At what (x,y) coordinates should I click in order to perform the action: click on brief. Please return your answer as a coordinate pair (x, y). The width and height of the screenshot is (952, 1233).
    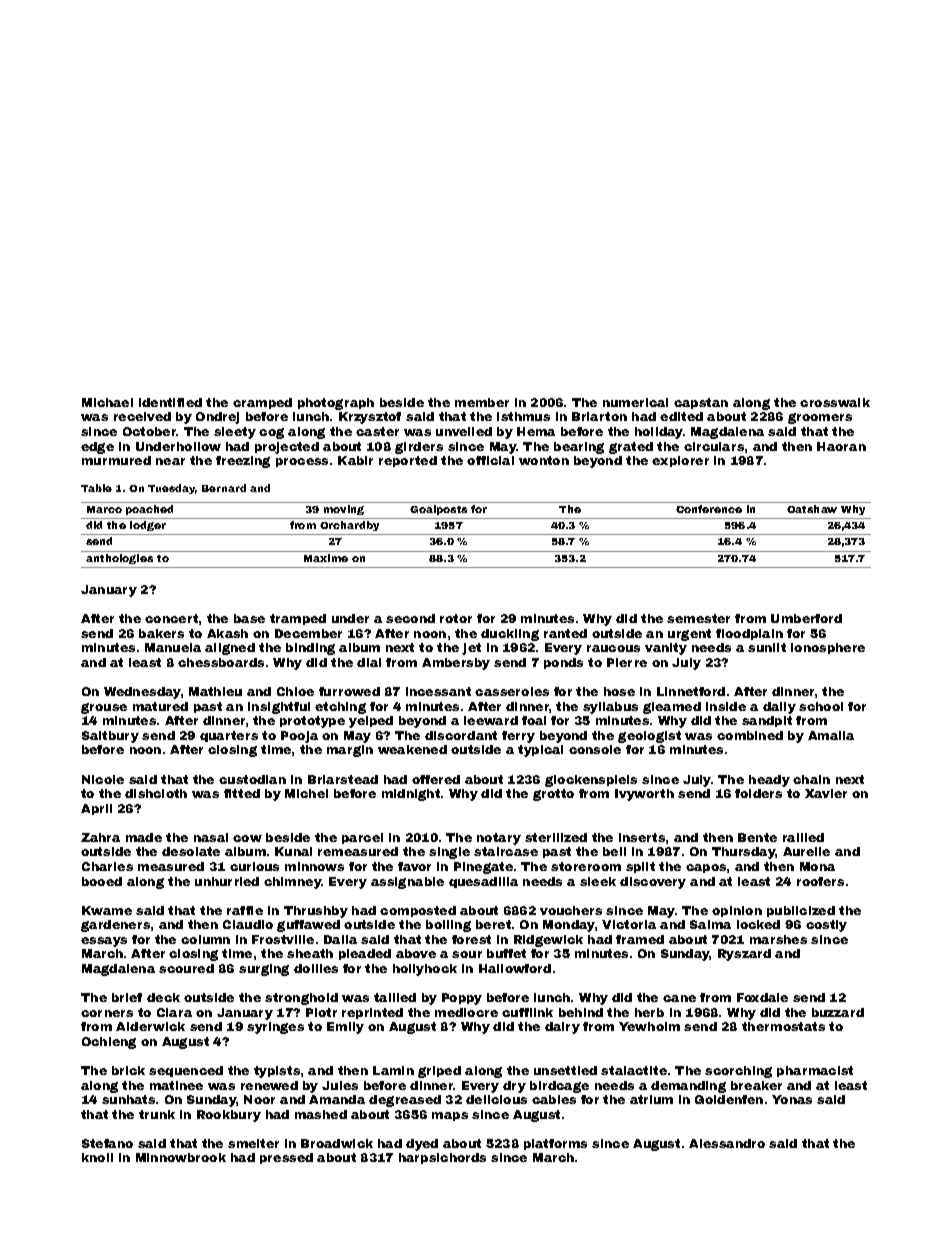
    Looking at the image, I should click on (127, 997).
